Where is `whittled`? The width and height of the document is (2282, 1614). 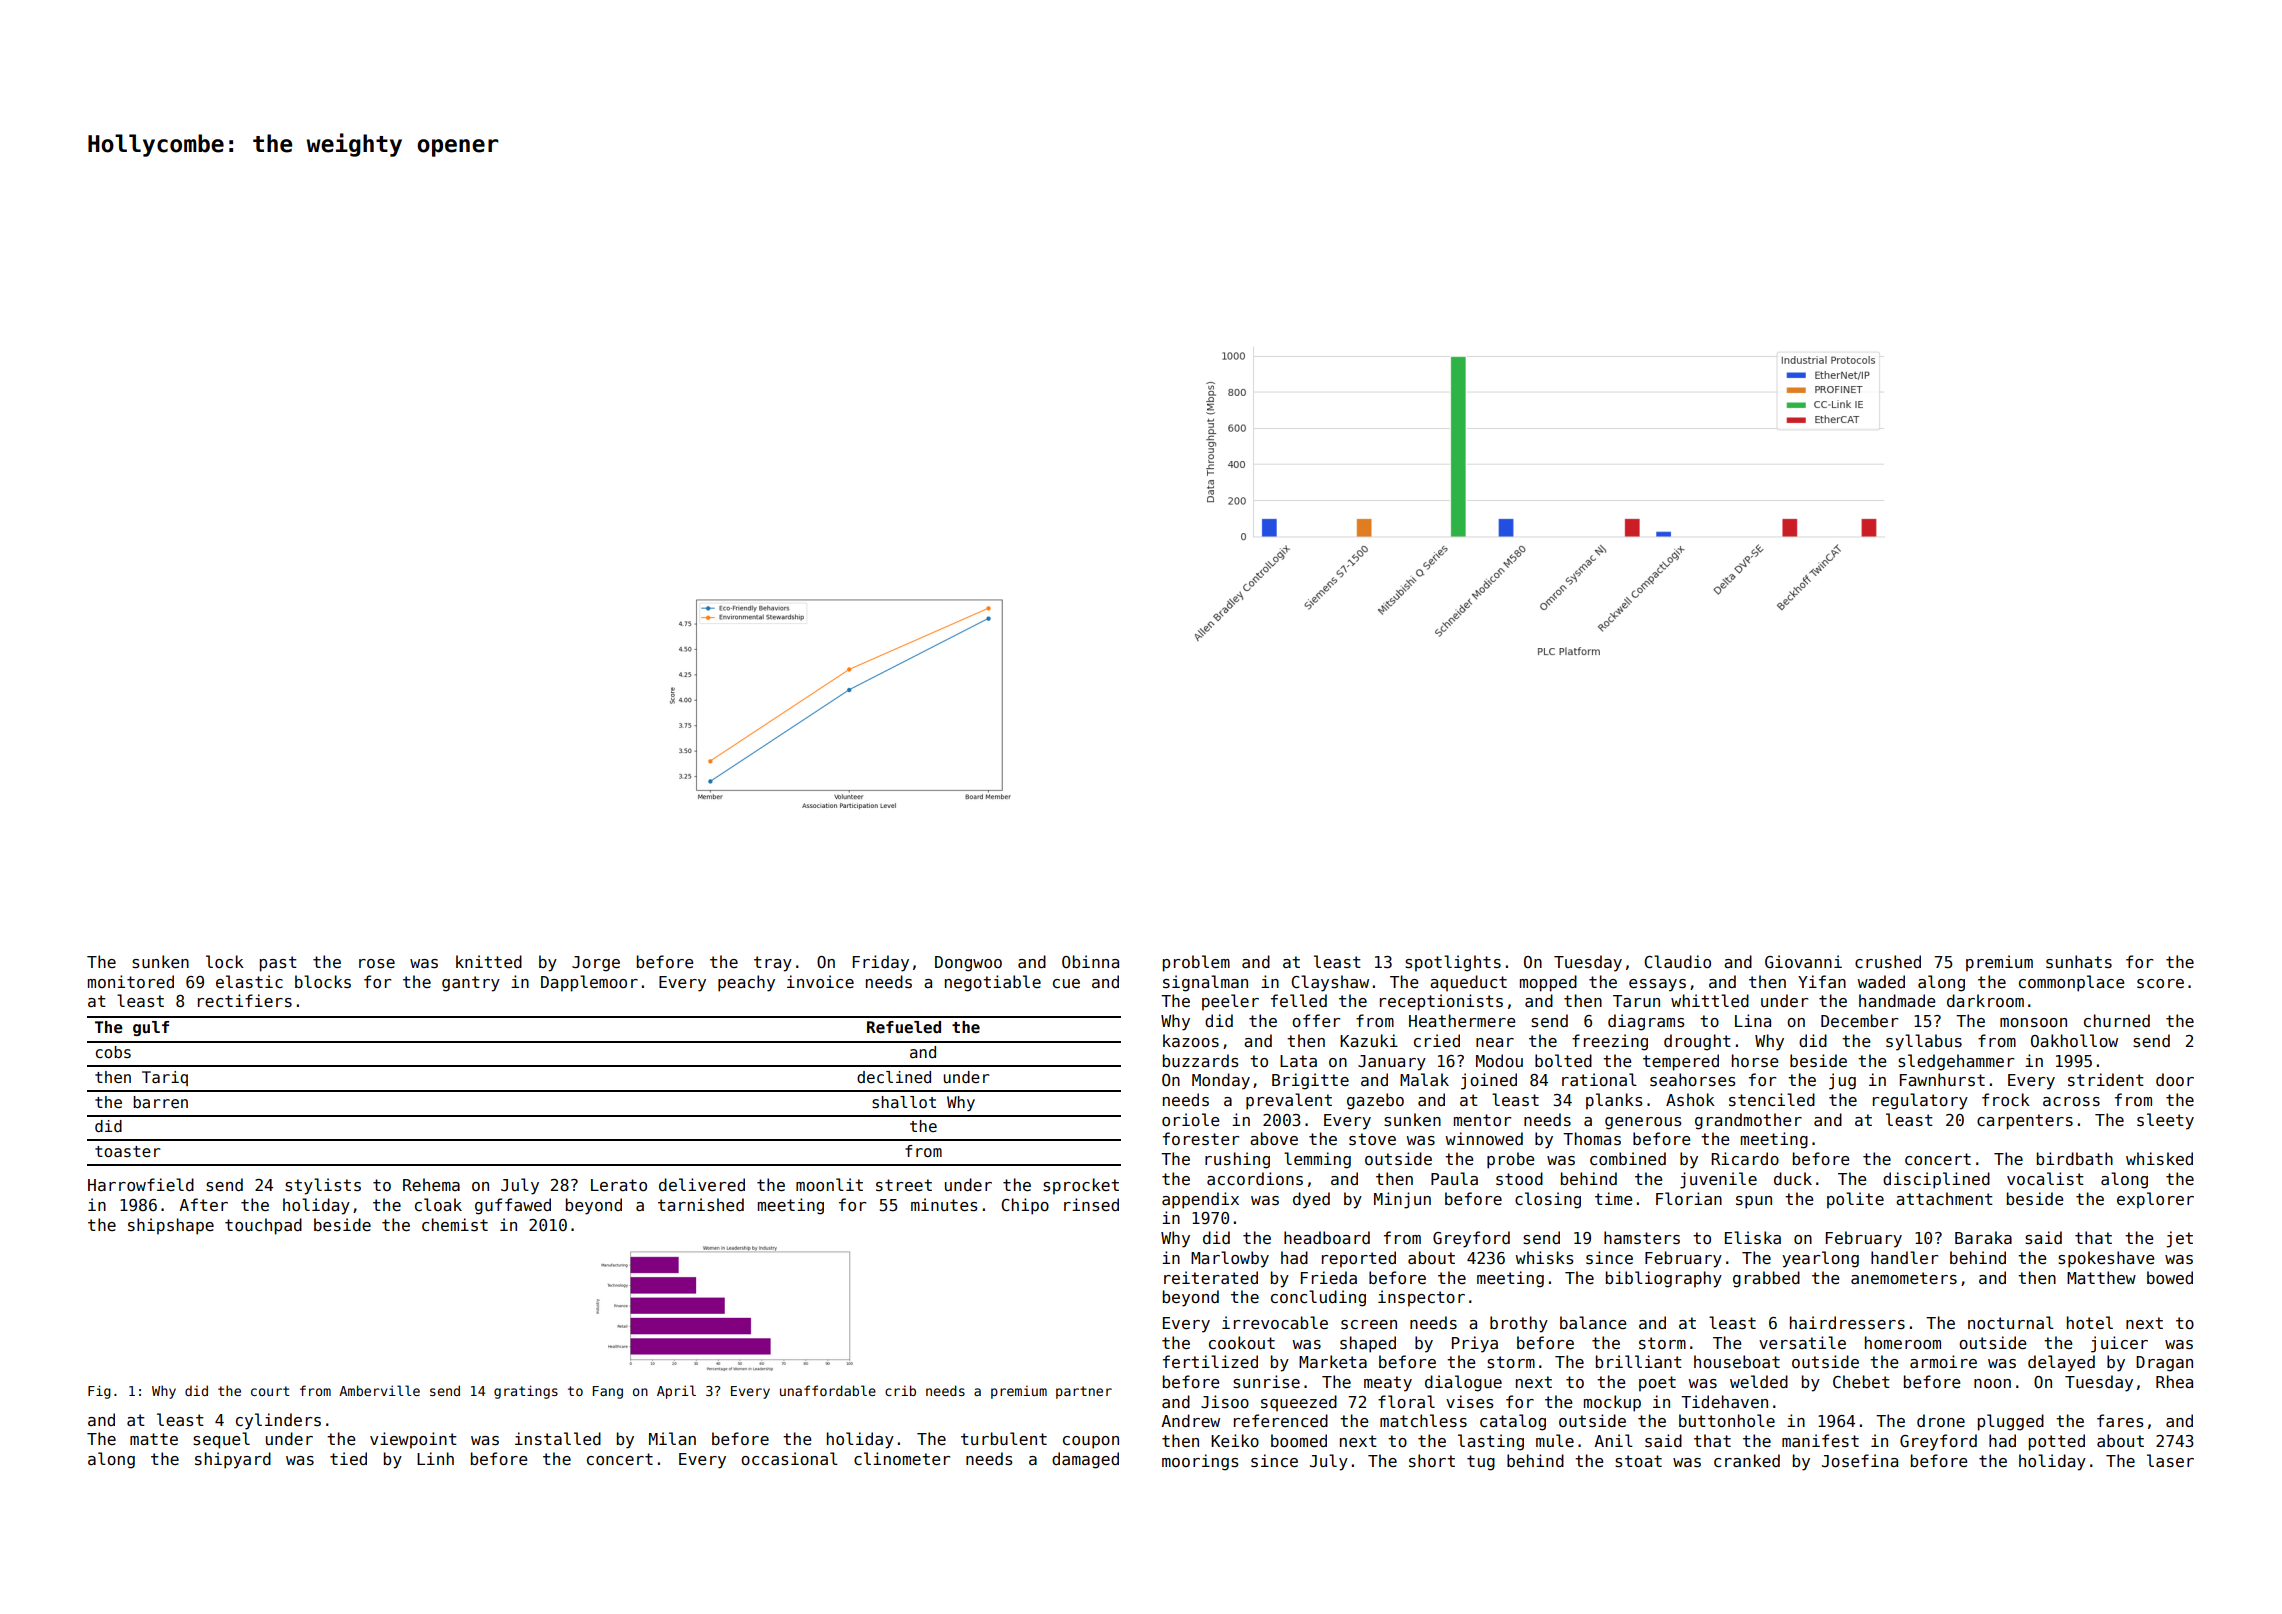
whittled is located at coordinates (1710, 1000).
